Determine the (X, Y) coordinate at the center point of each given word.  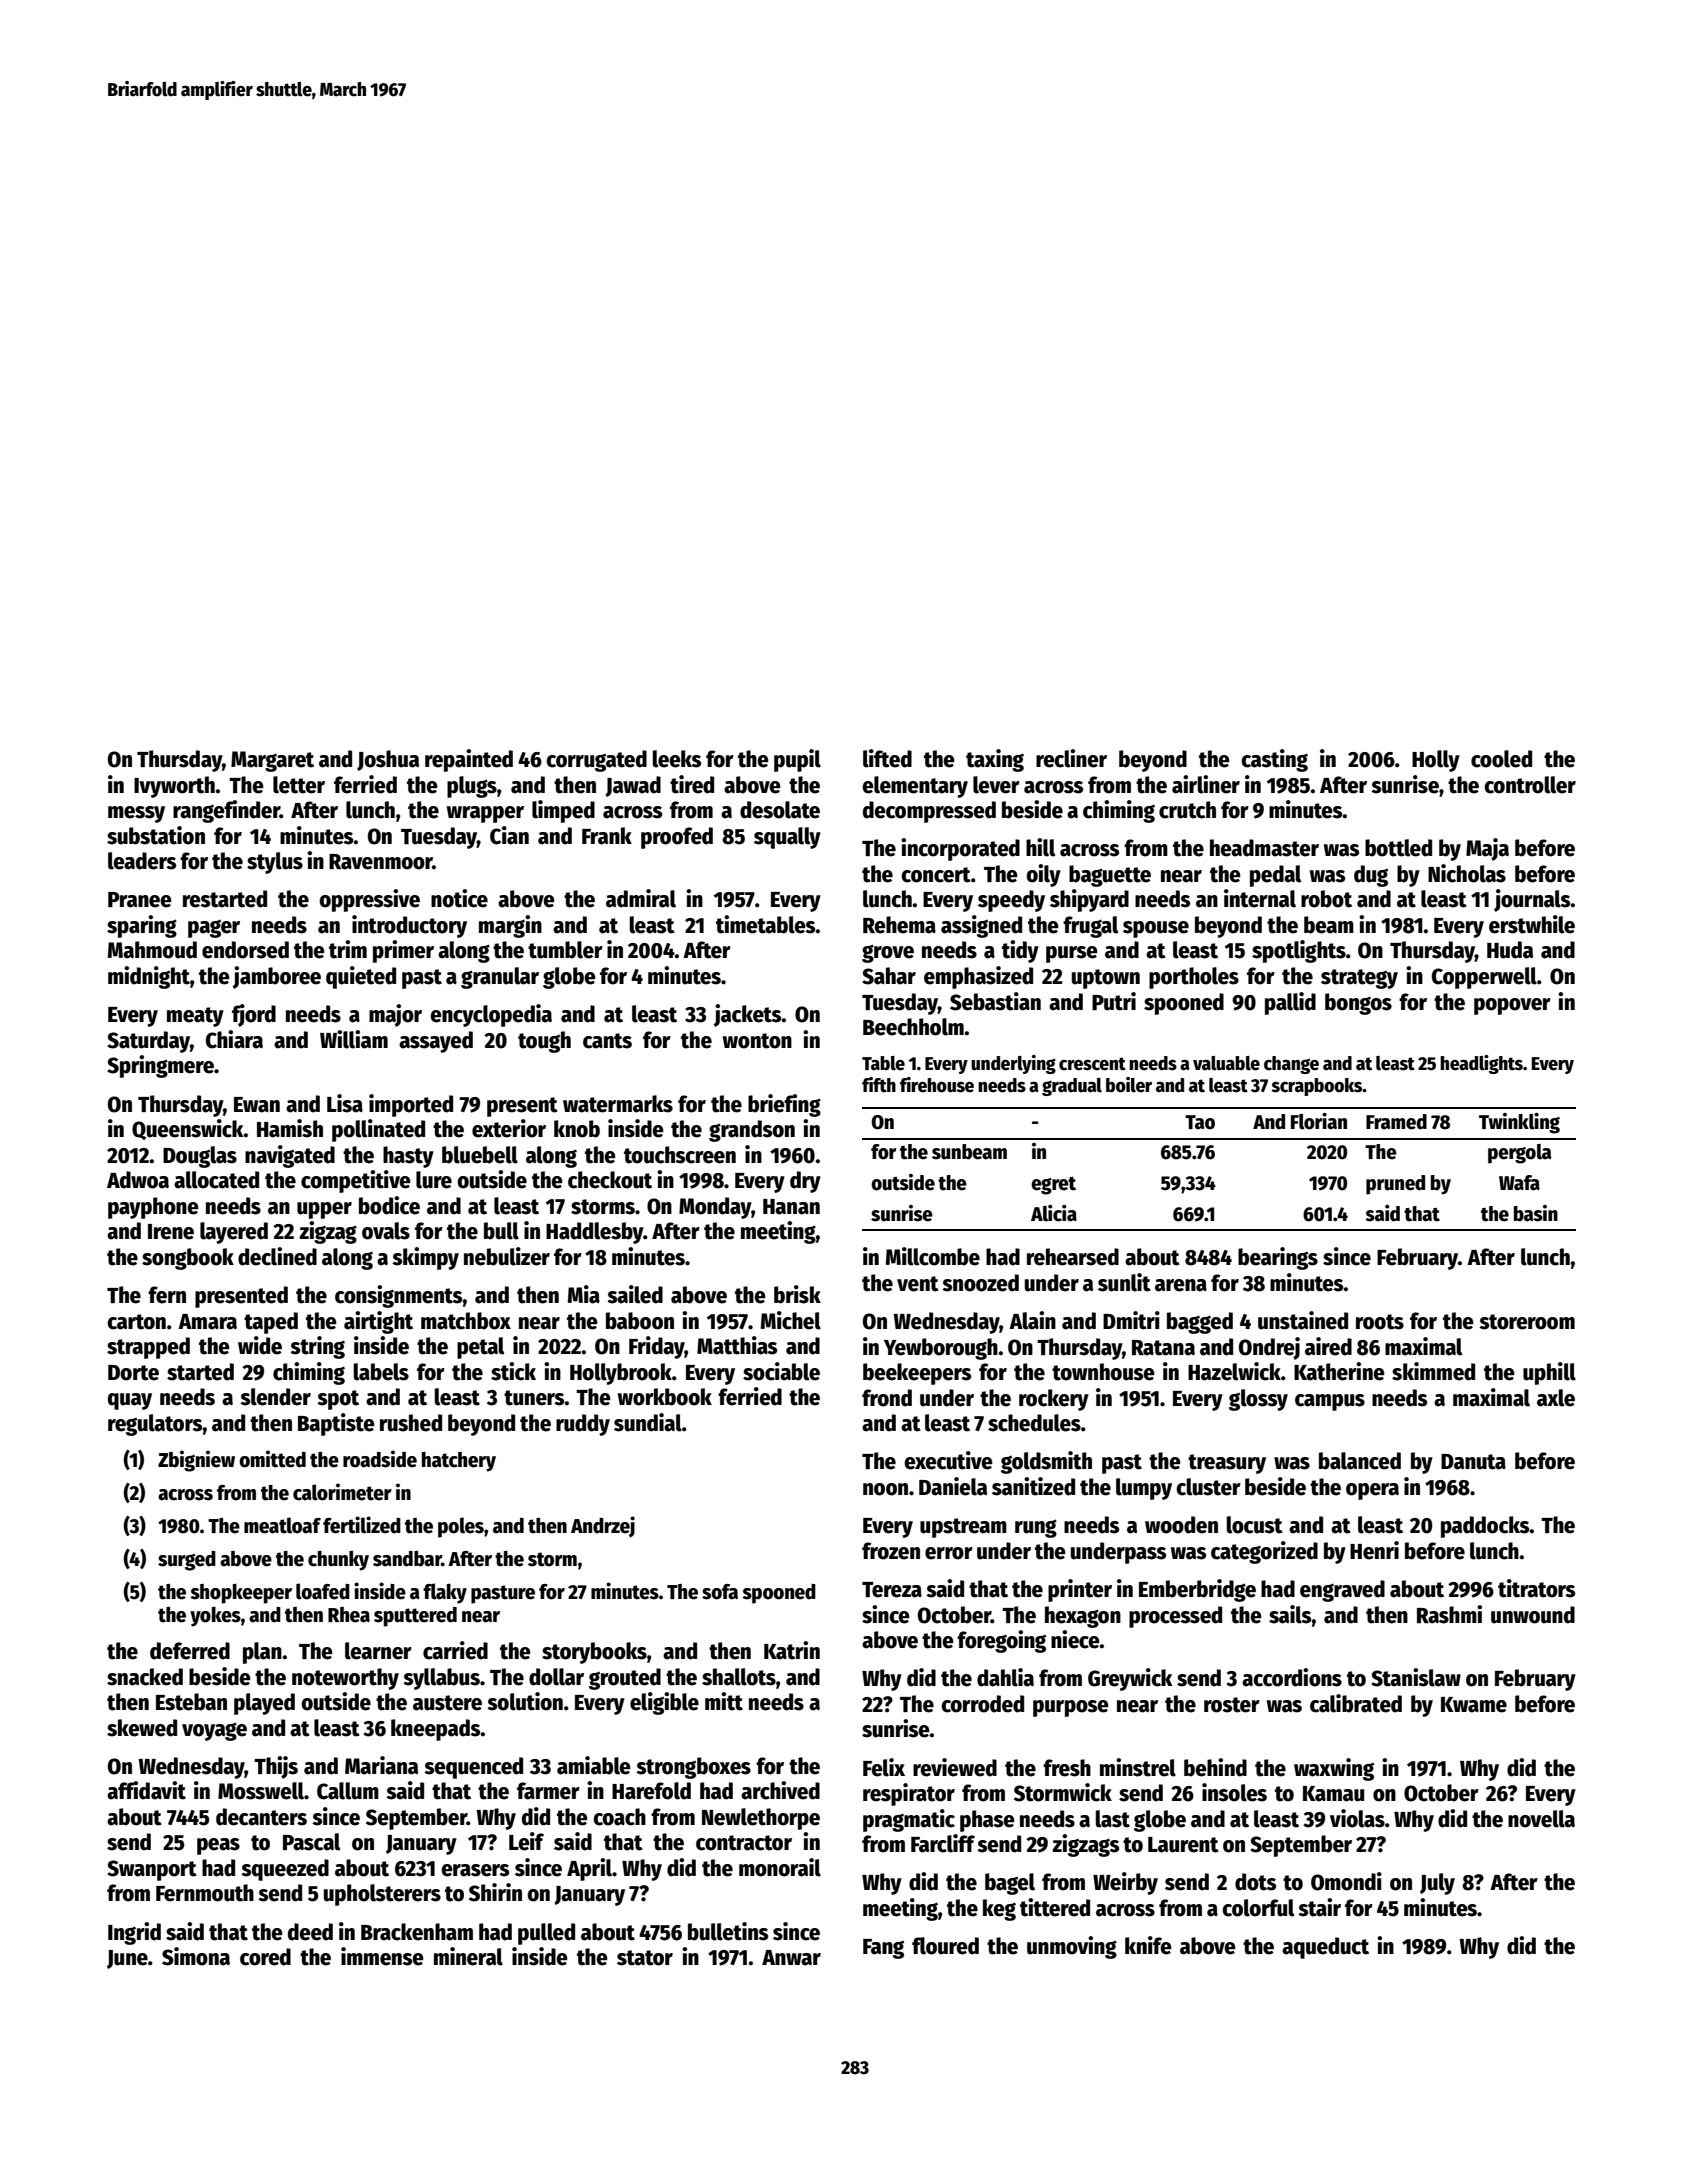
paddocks (1485, 1527)
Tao (1200, 1122)
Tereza (892, 1590)
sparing (142, 926)
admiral (641, 898)
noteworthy (345, 1679)
